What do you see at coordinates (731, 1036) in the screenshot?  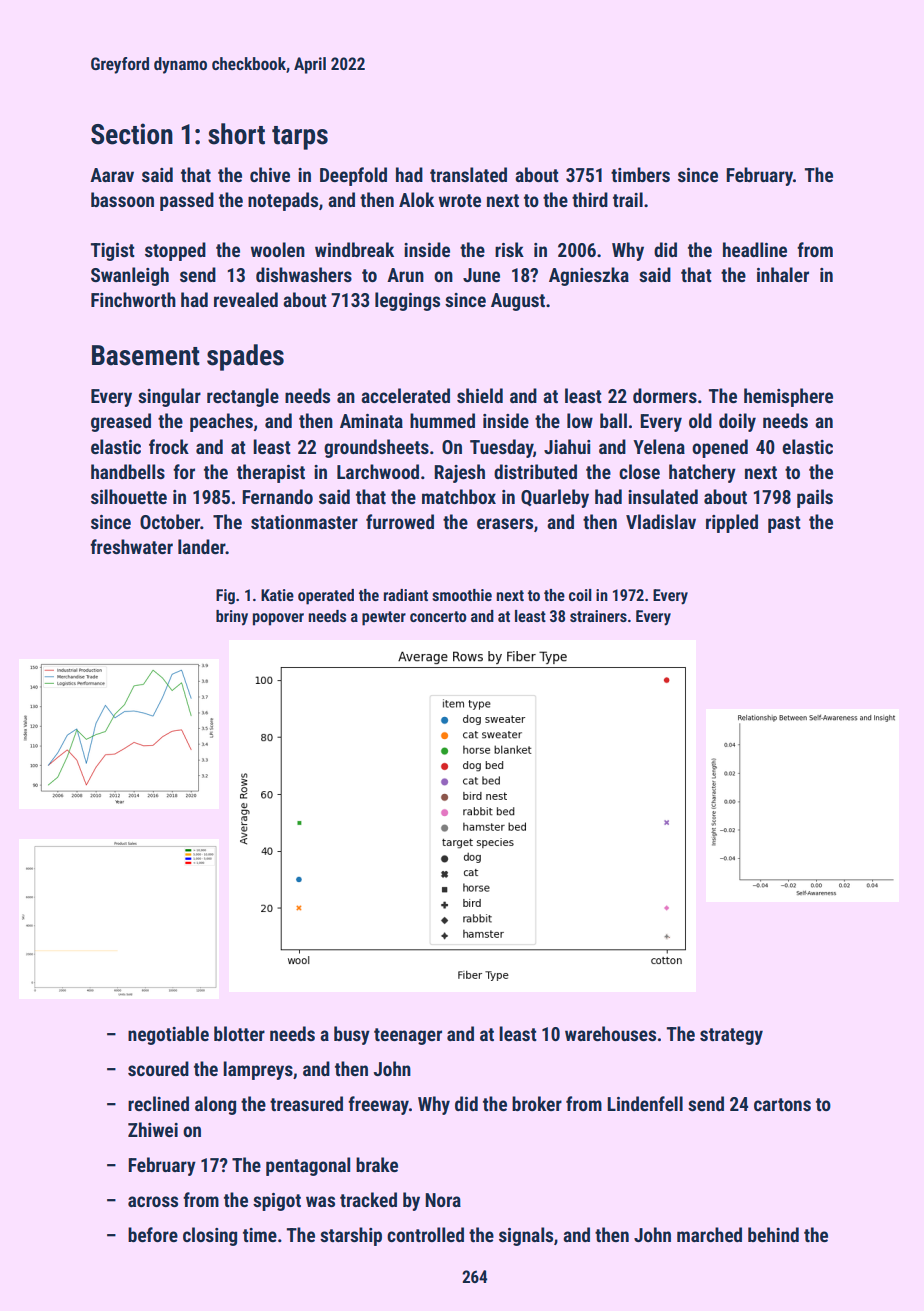 I see `strategy` at bounding box center [731, 1036].
